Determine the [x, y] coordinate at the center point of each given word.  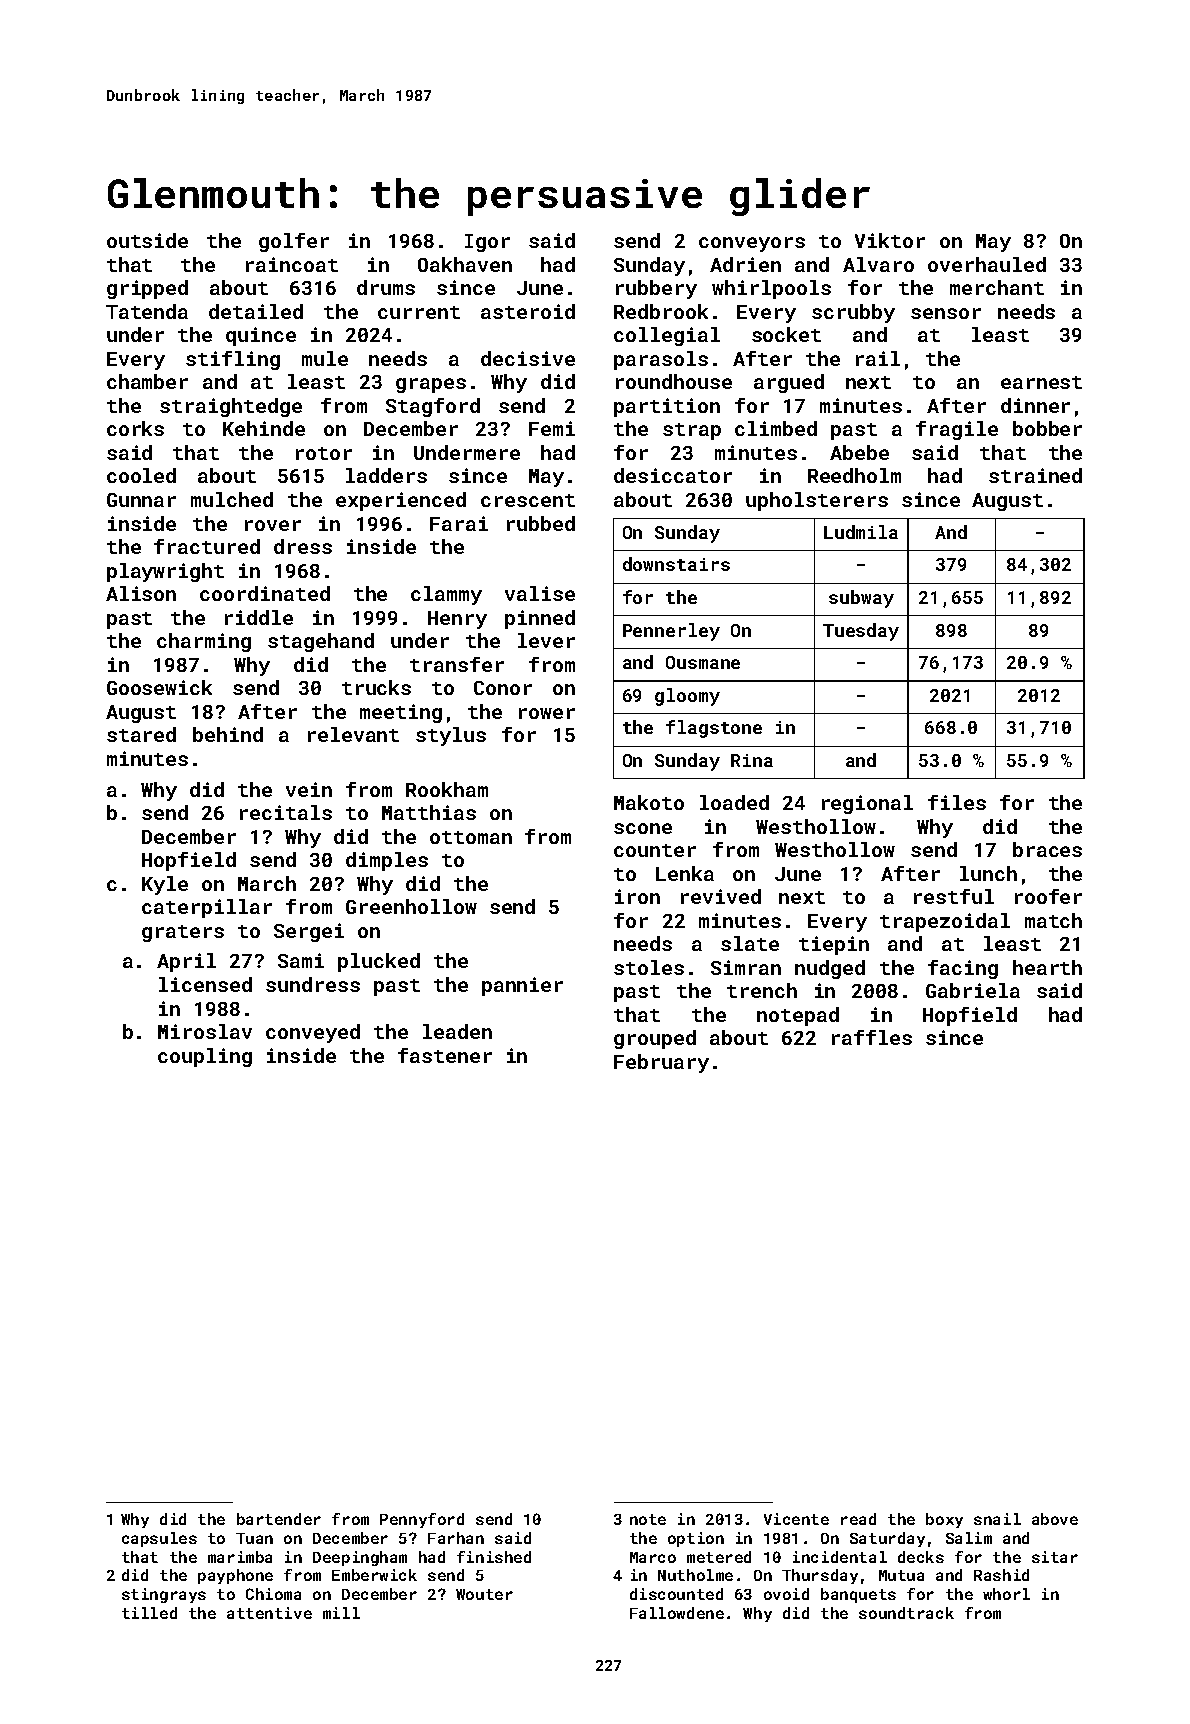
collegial [667, 336]
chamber [147, 381]
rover [273, 525]
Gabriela [973, 990]
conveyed [313, 1033]
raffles [872, 1037]
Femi [552, 428]
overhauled [987, 264]
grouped [655, 1039]
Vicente [796, 1519]
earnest [1041, 382]
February [661, 1063]
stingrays [164, 1595]
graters [183, 933]
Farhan [456, 1538]
